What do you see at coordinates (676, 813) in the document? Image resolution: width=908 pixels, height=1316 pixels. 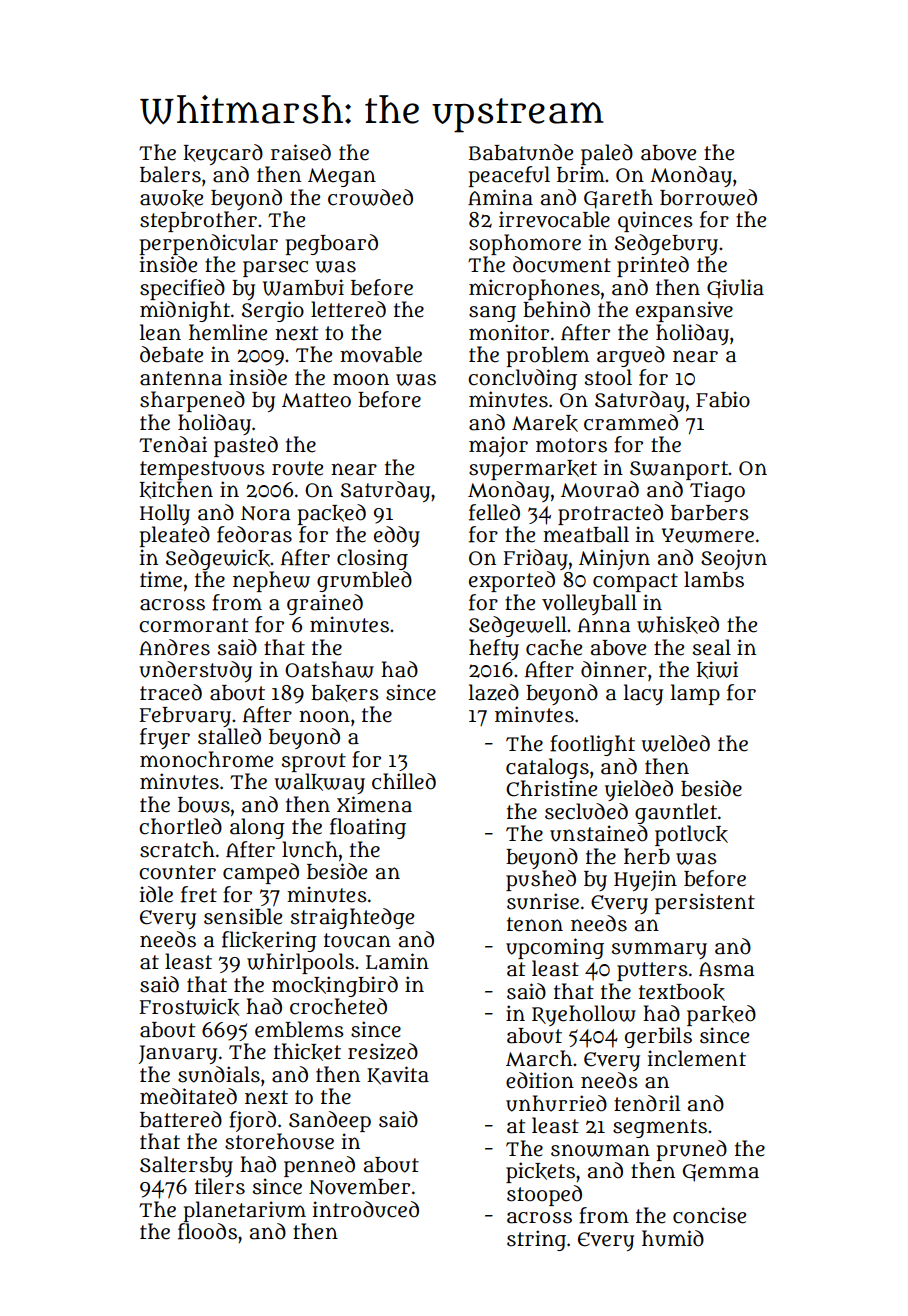 I see `gauntlet` at bounding box center [676, 813].
